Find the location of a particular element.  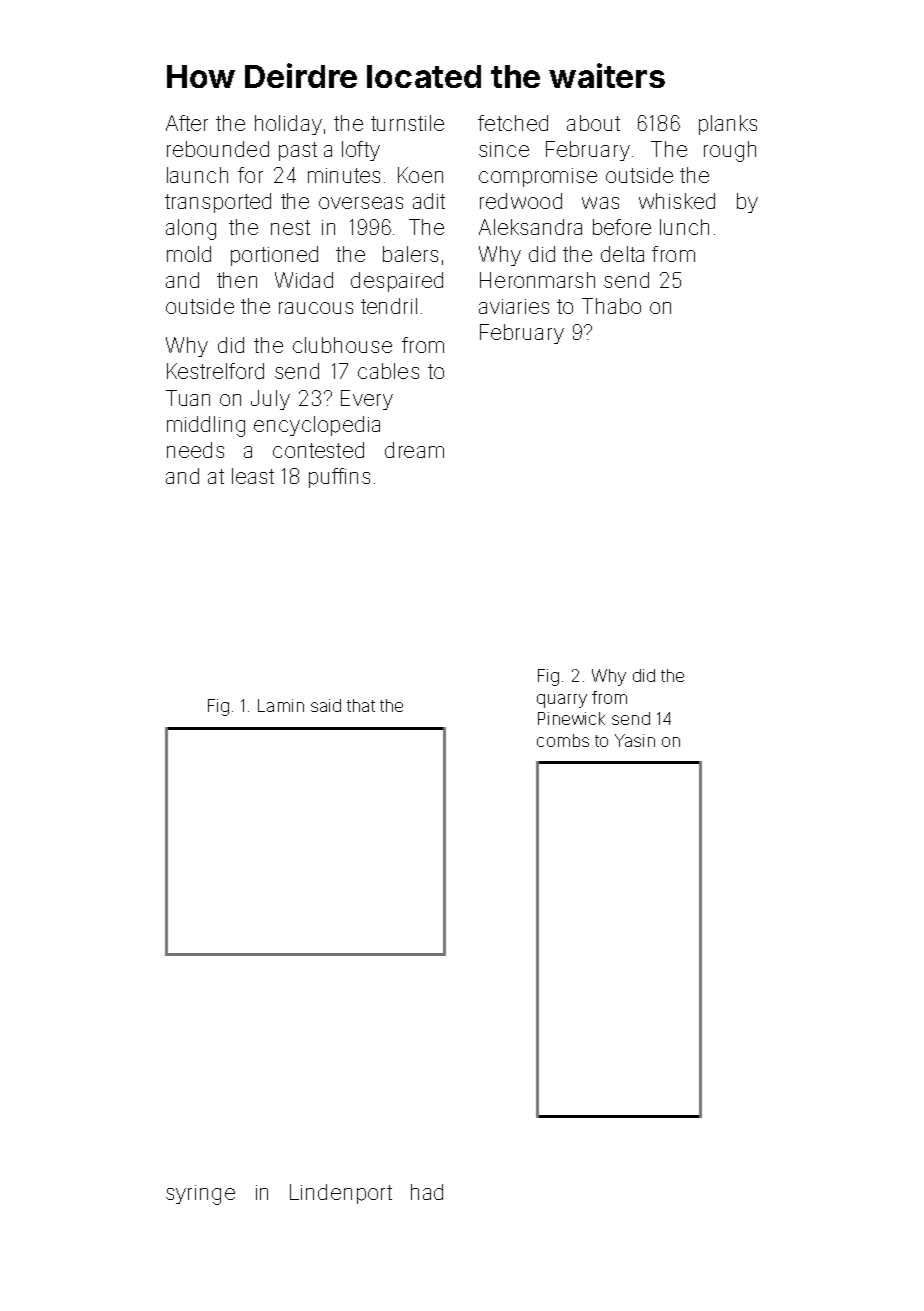

Lamin is located at coordinates (281, 705).
